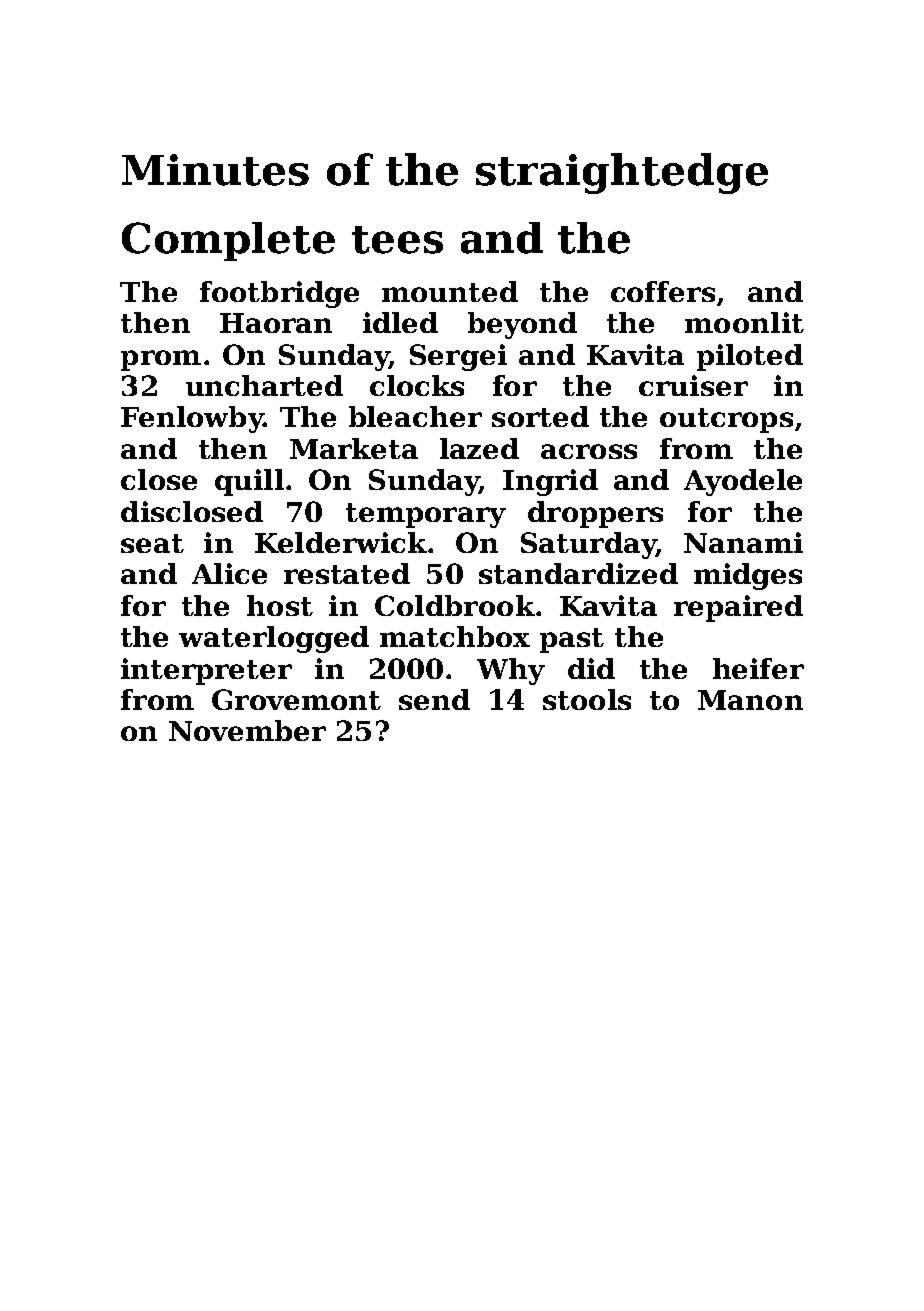  What do you see at coordinates (663, 291) in the image?
I see `coffers` at bounding box center [663, 291].
